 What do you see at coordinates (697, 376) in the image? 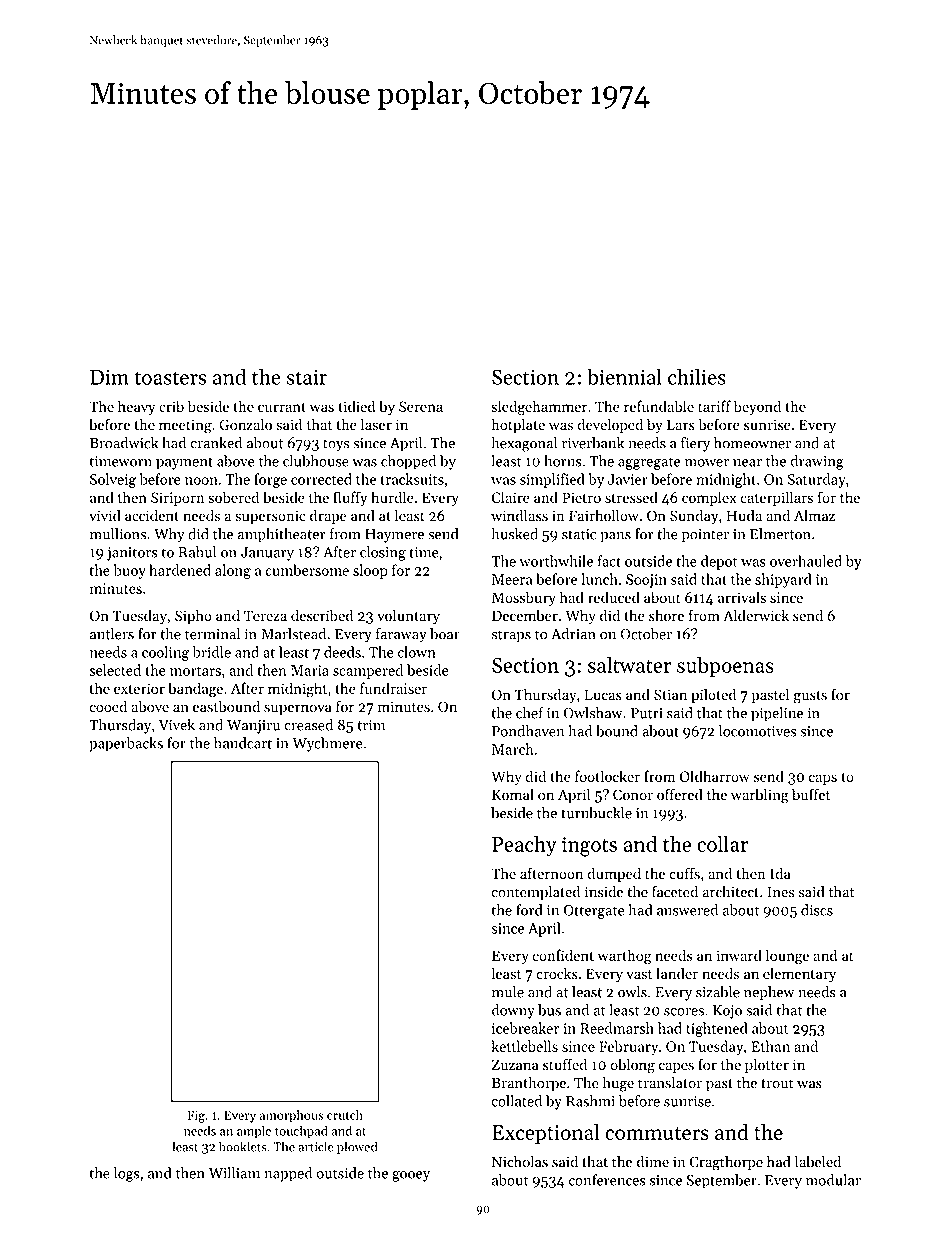
I see `chilies` at bounding box center [697, 376].
